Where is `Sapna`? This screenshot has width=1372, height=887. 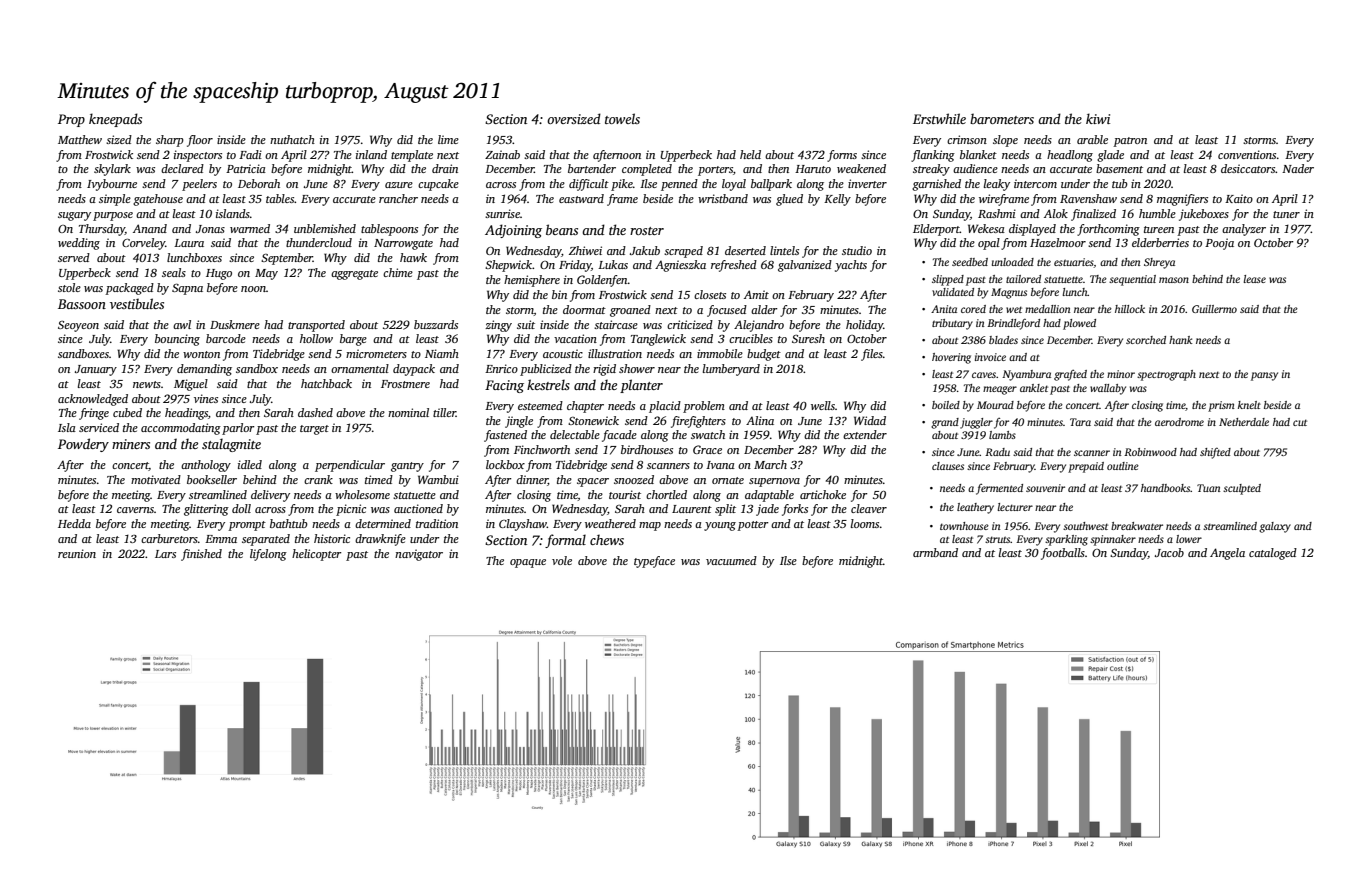 Sapna is located at coordinates (187, 289).
